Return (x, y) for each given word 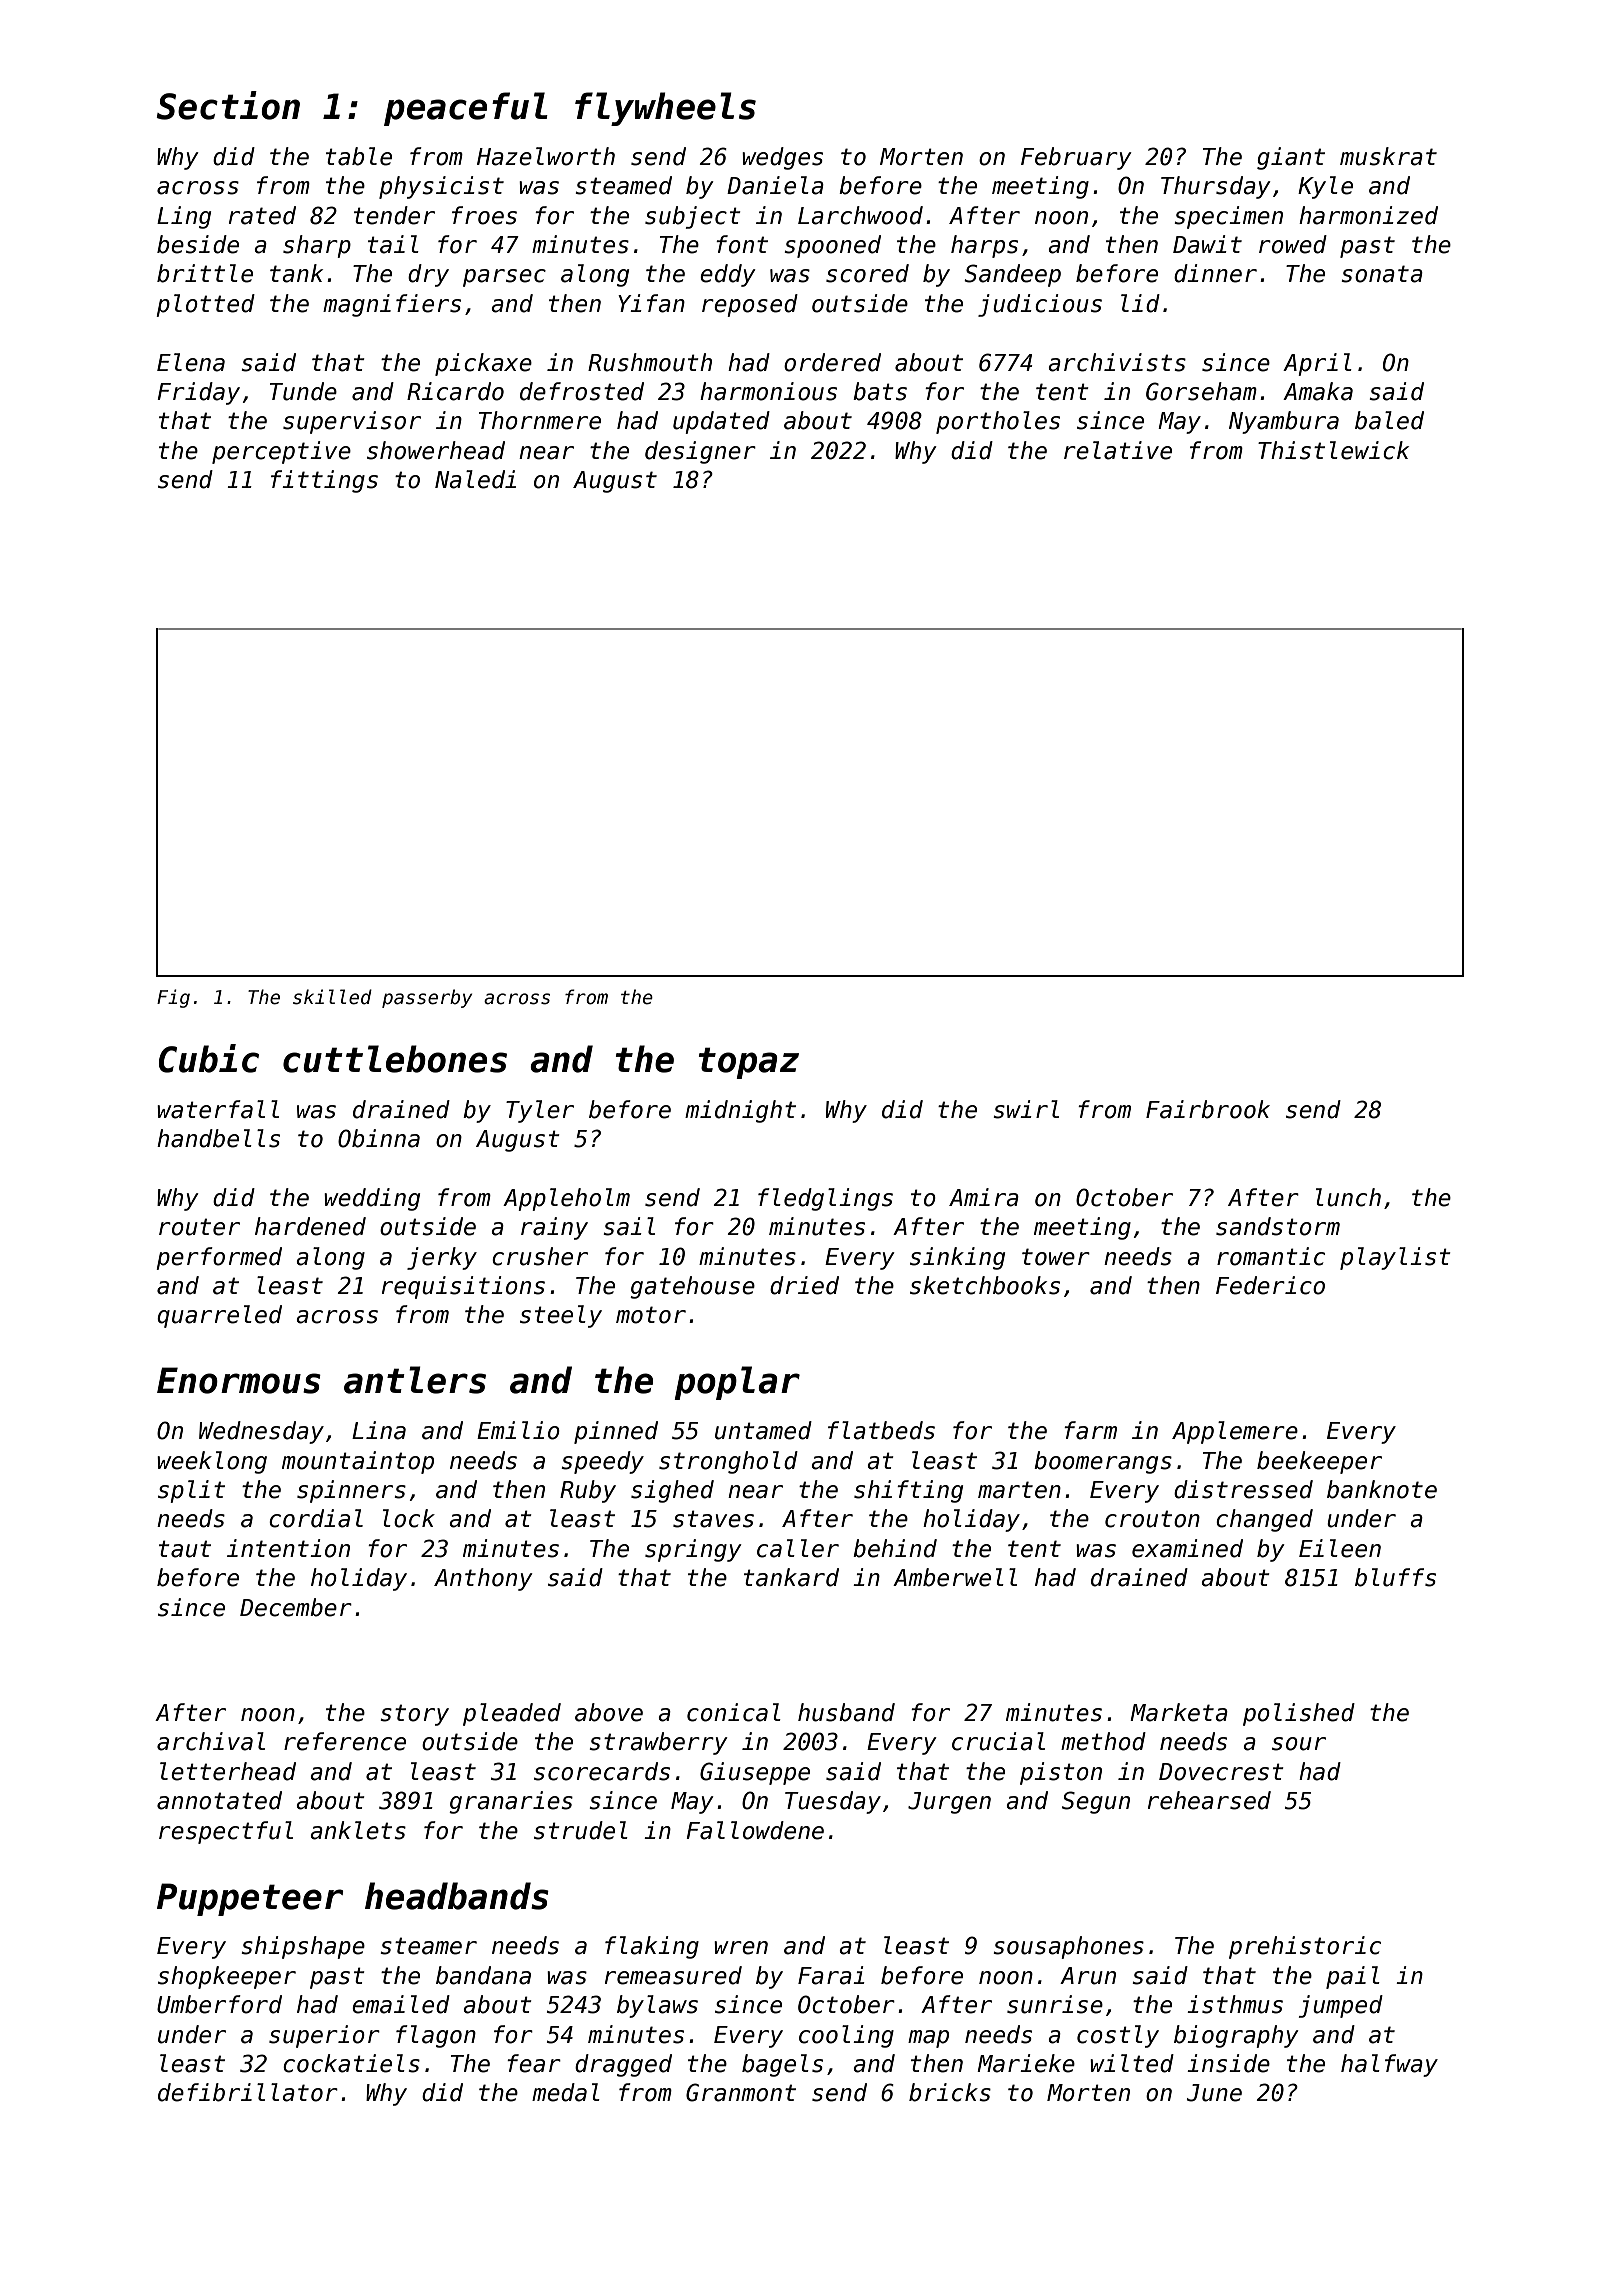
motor (651, 1315)
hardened (310, 1226)
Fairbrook (1208, 1109)
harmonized (1368, 215)
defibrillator (248, 2092)
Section (228, 105)
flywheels (665, 109)
